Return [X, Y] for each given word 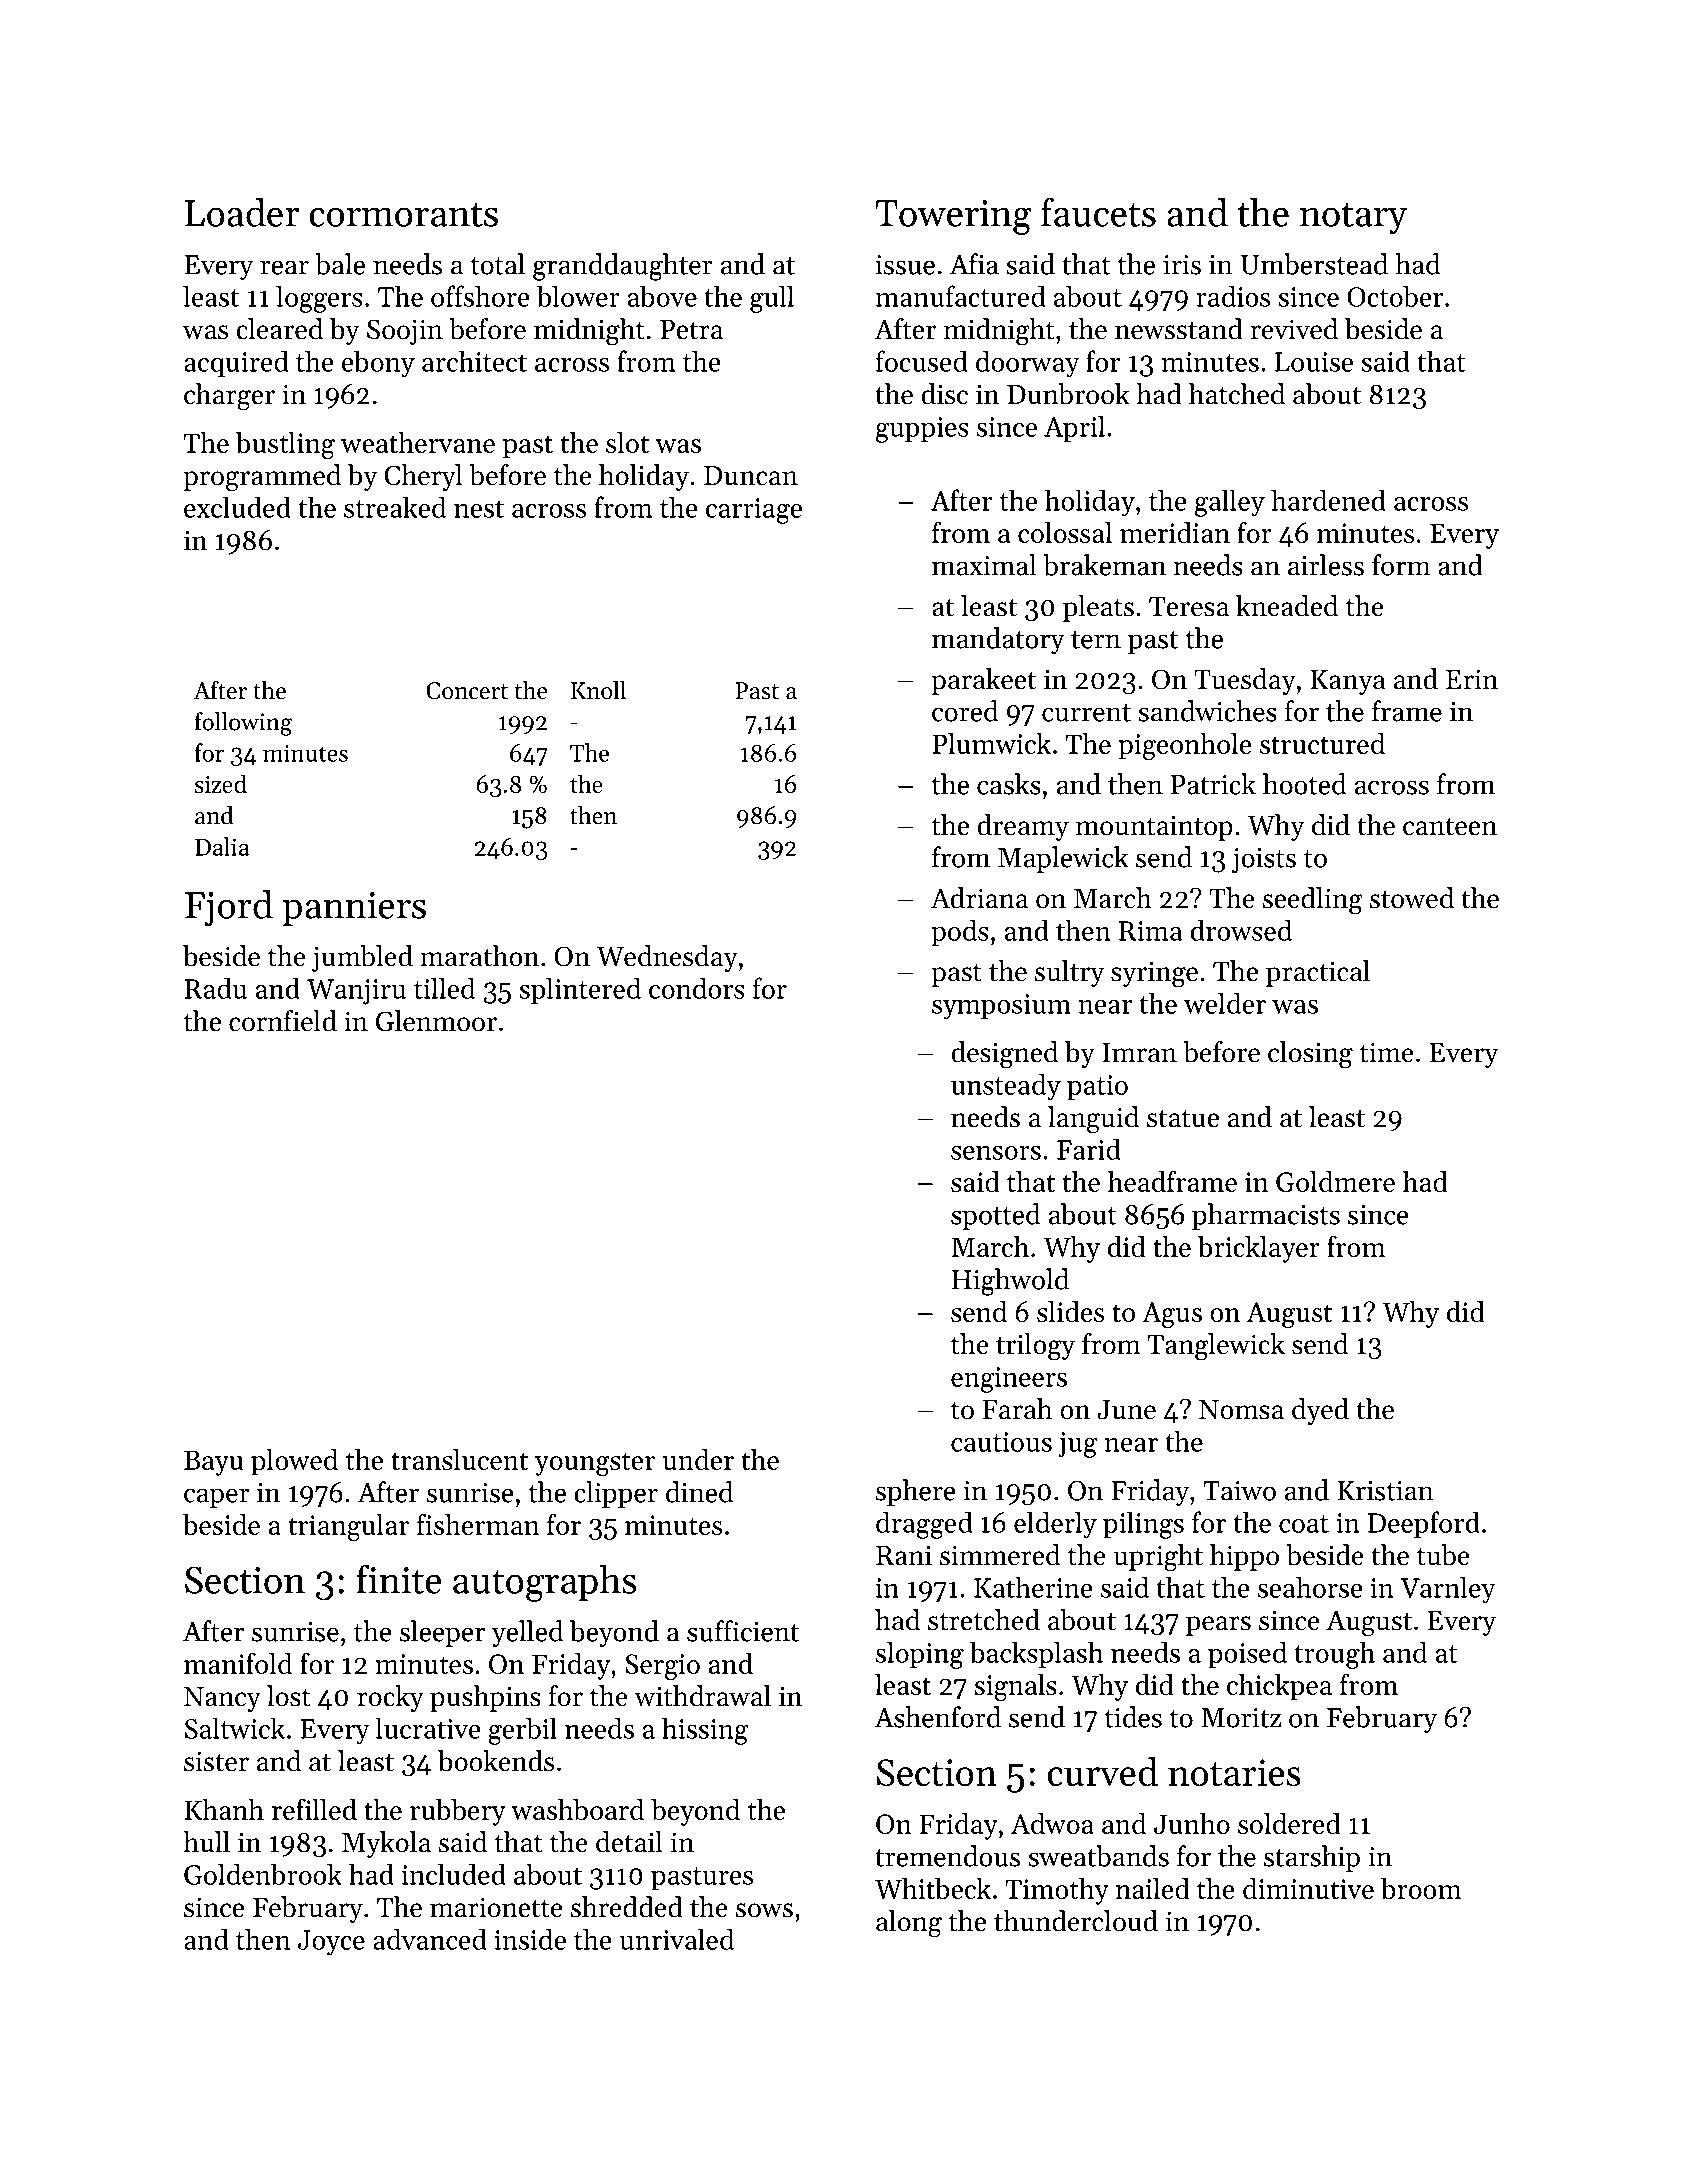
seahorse [1310, 1587]
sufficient [743, 1631]
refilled [314, 1809]
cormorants [404, 215]
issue [905, 265]
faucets [1098, 212]
